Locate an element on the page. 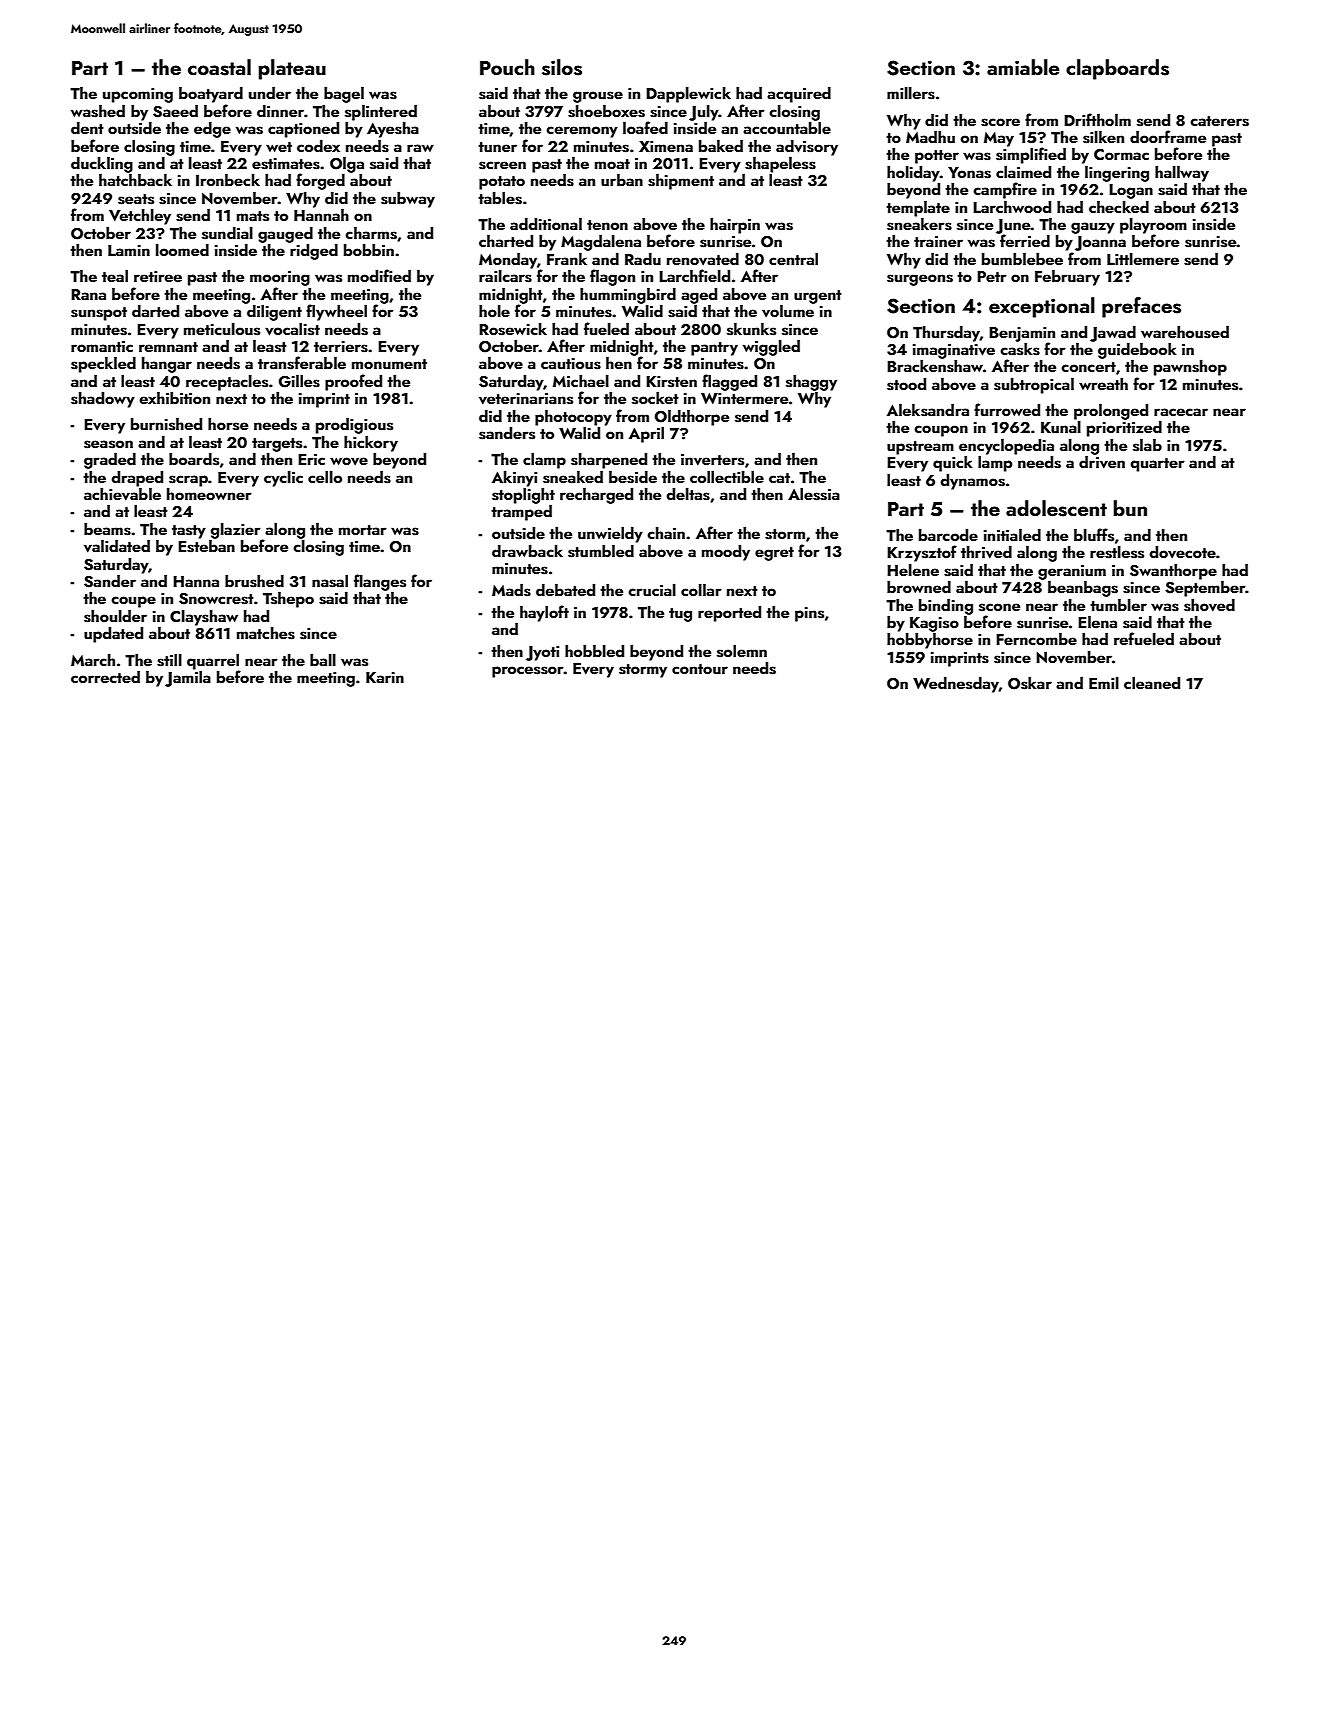 Image resolution: width=1324 pixels, height=1714 pixels. amiable is located at coordinates (1023, 67).
